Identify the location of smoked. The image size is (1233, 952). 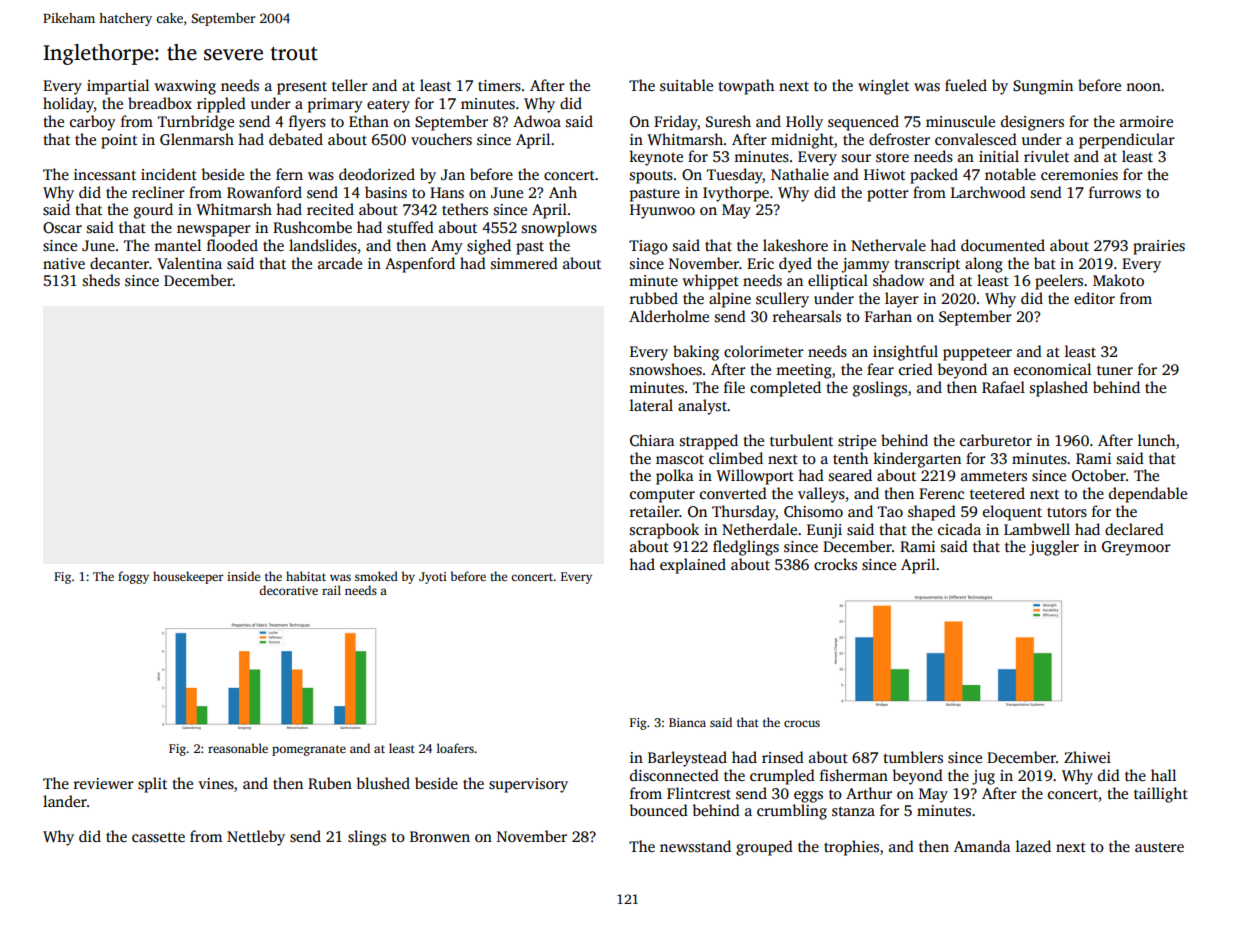
(376, 576).
